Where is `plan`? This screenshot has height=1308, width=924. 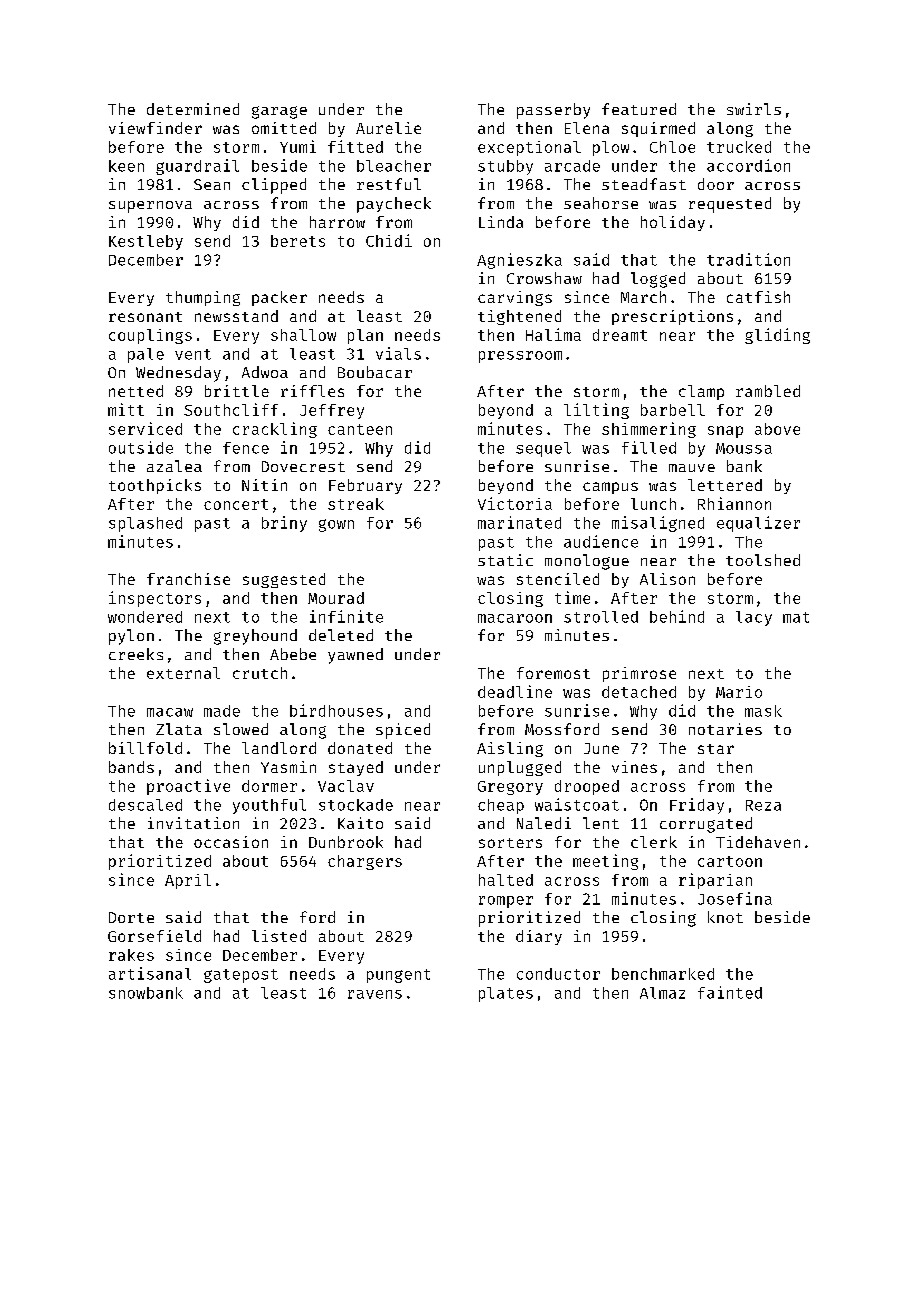
plan is located at coordinates (365, 336).
